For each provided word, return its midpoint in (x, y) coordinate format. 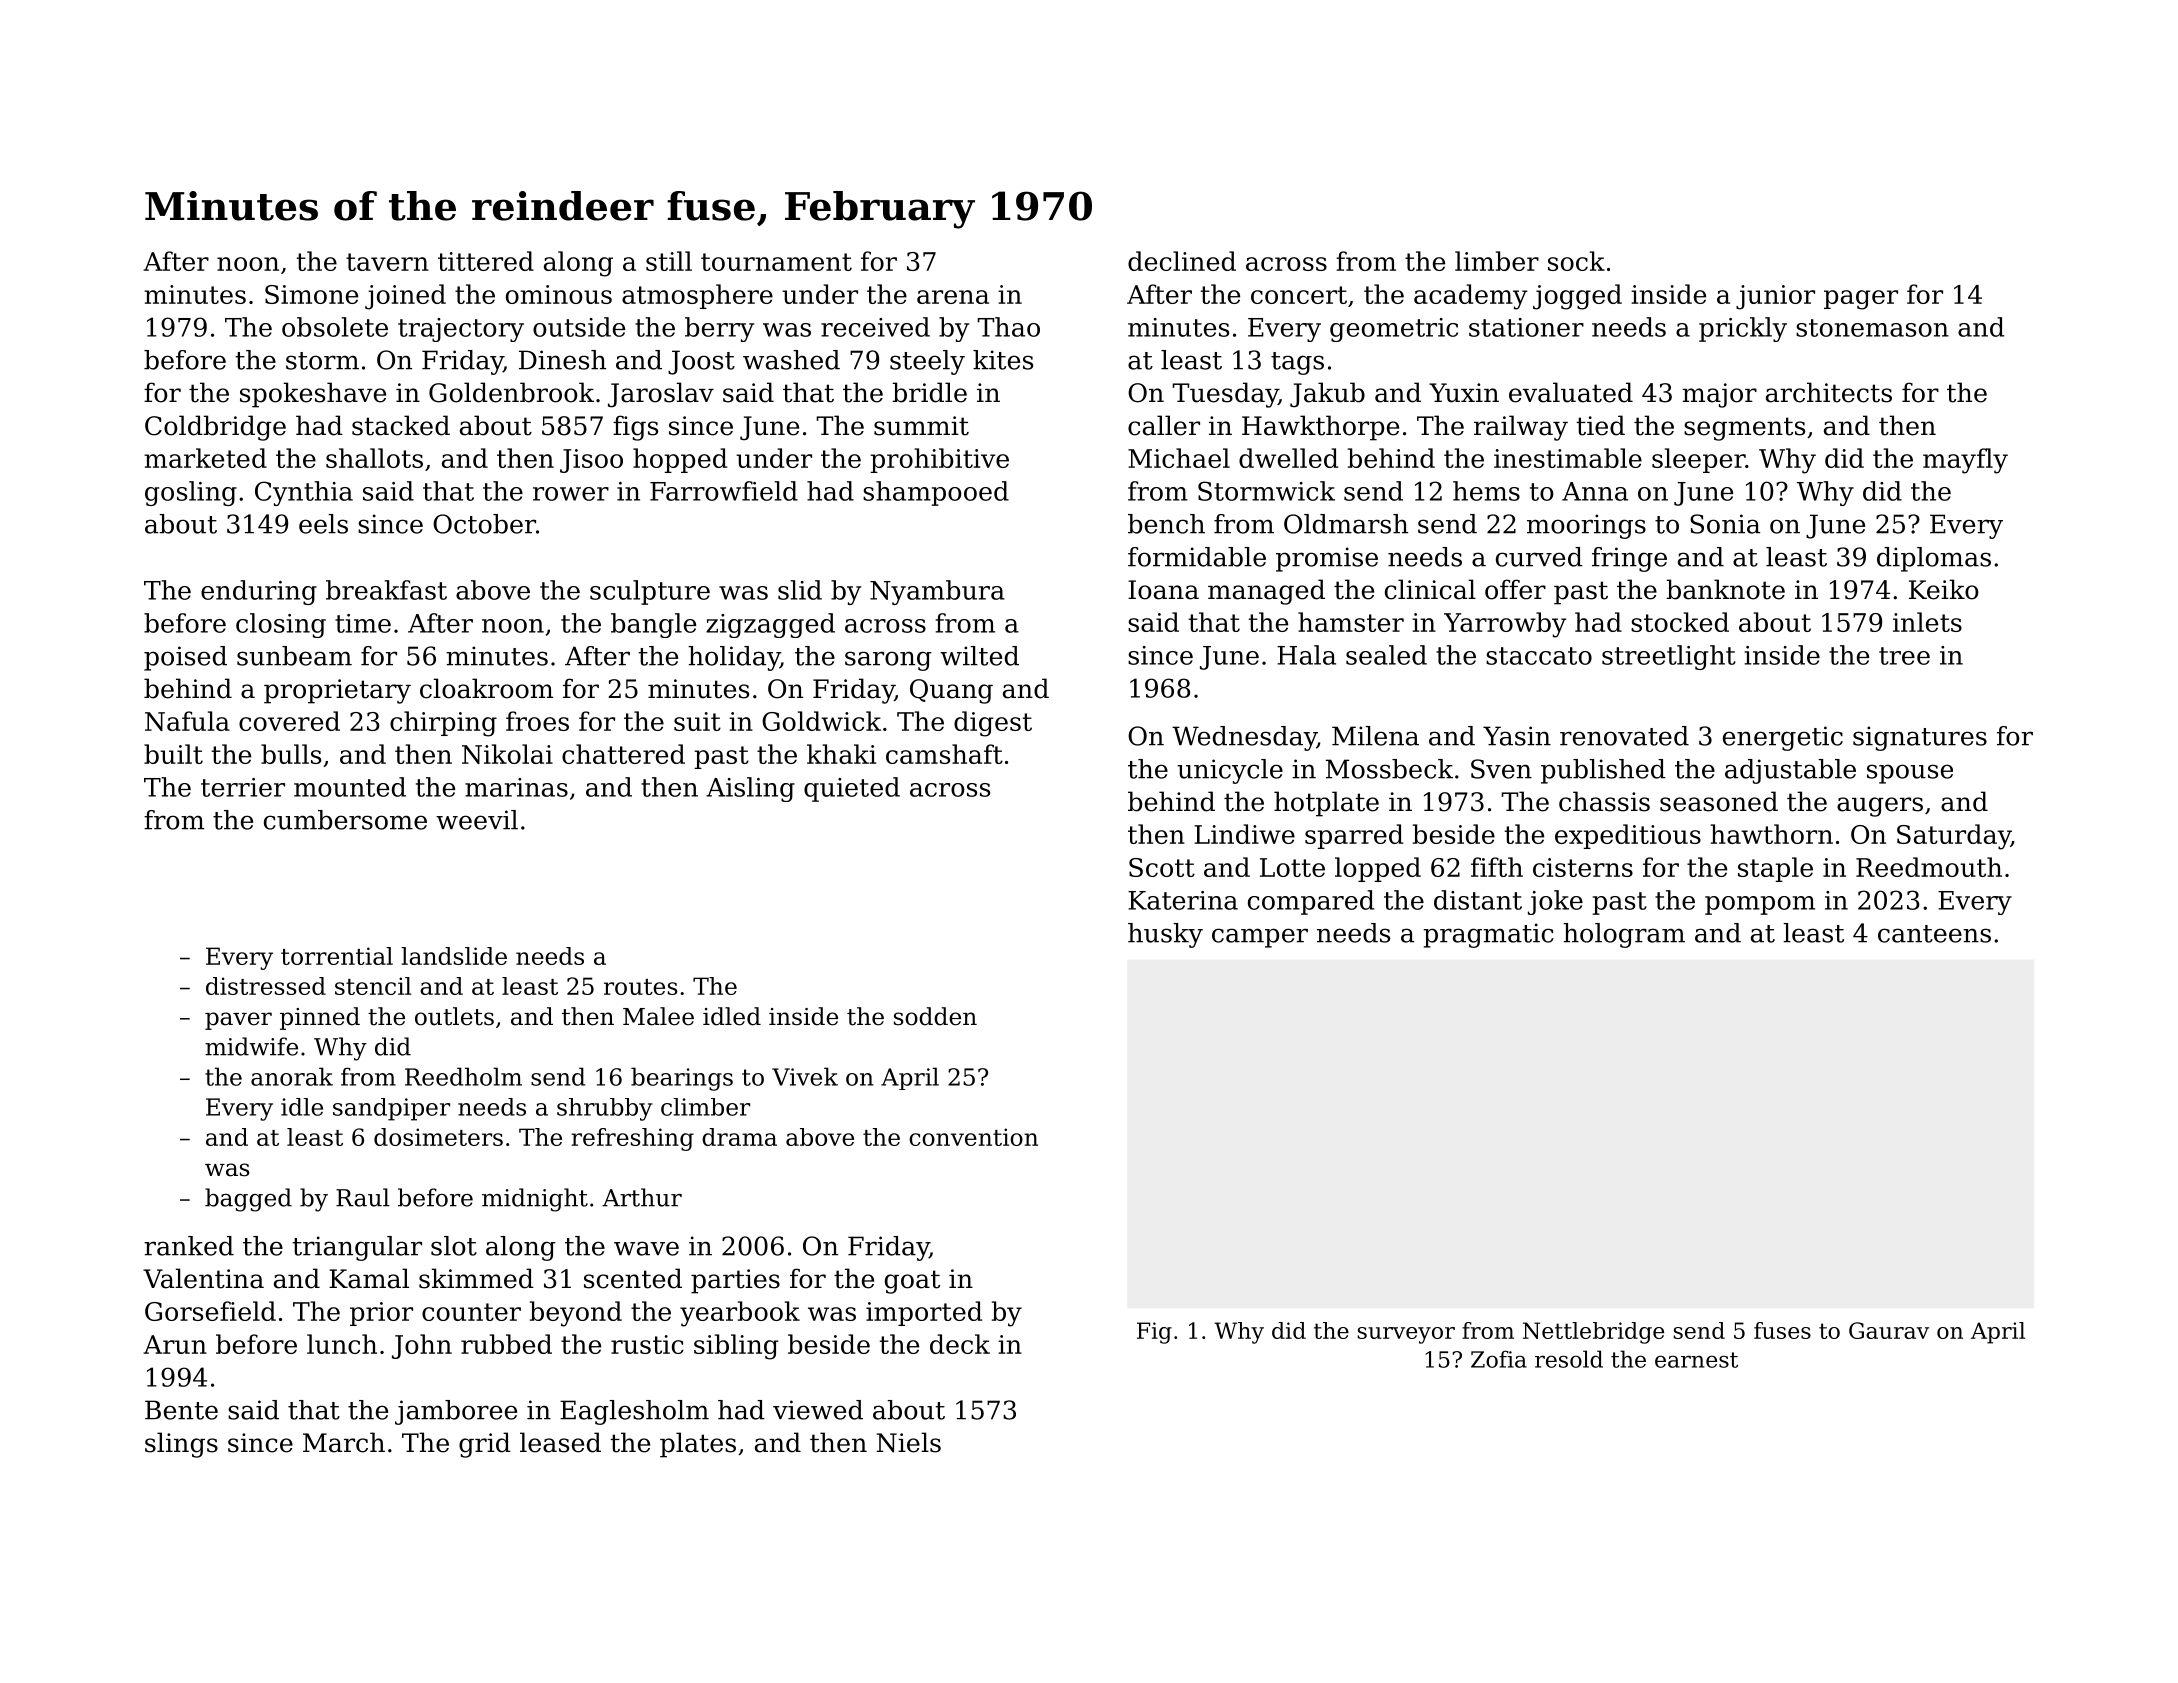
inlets (1927, 622)
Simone (311, 294)
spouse (1910, 774)
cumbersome (345, 820)
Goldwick (821, 721)
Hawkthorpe (1320, 428)
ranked (189, 1246)
